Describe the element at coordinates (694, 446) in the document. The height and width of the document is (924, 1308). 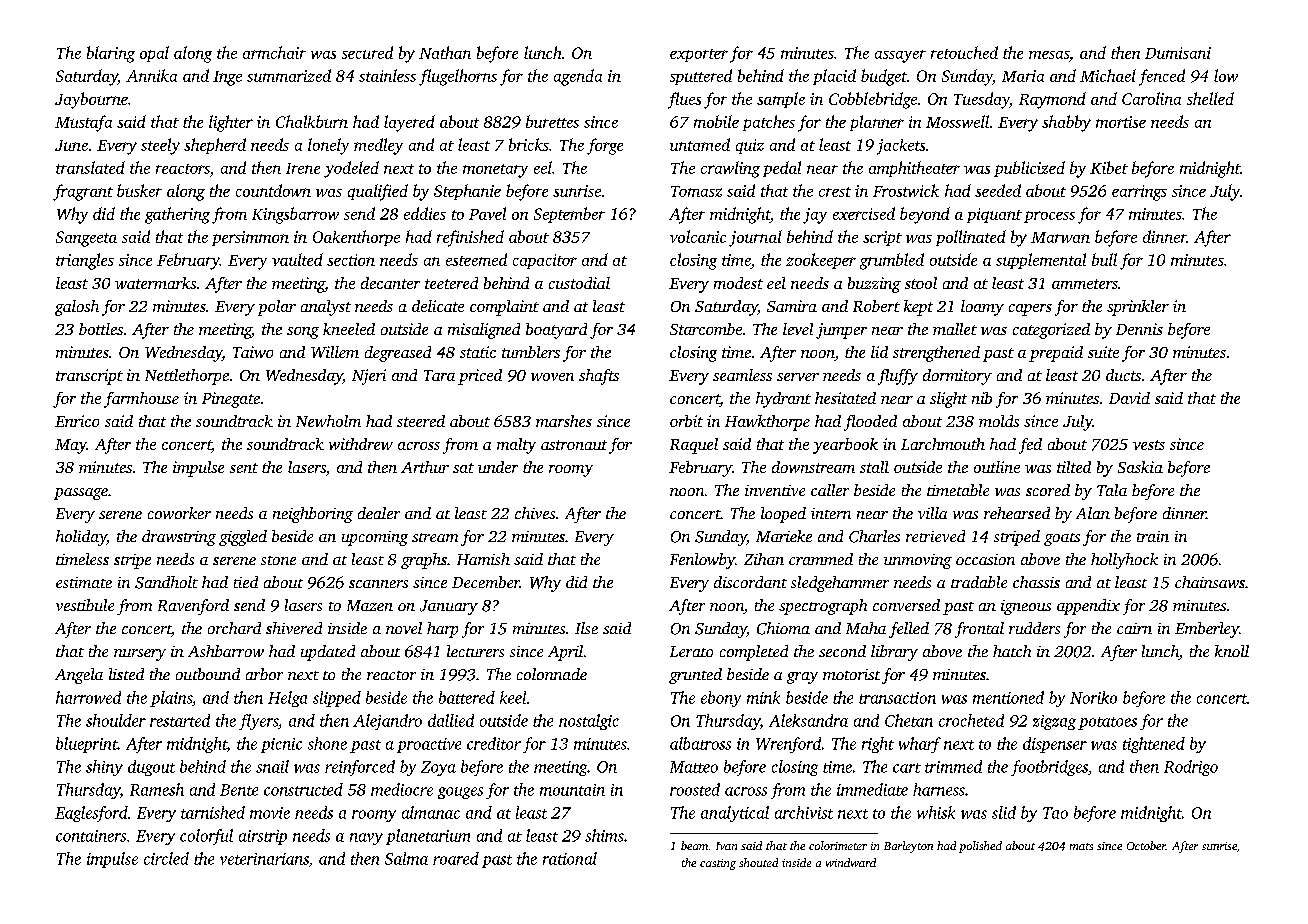
I see `Raquel` at that location.
